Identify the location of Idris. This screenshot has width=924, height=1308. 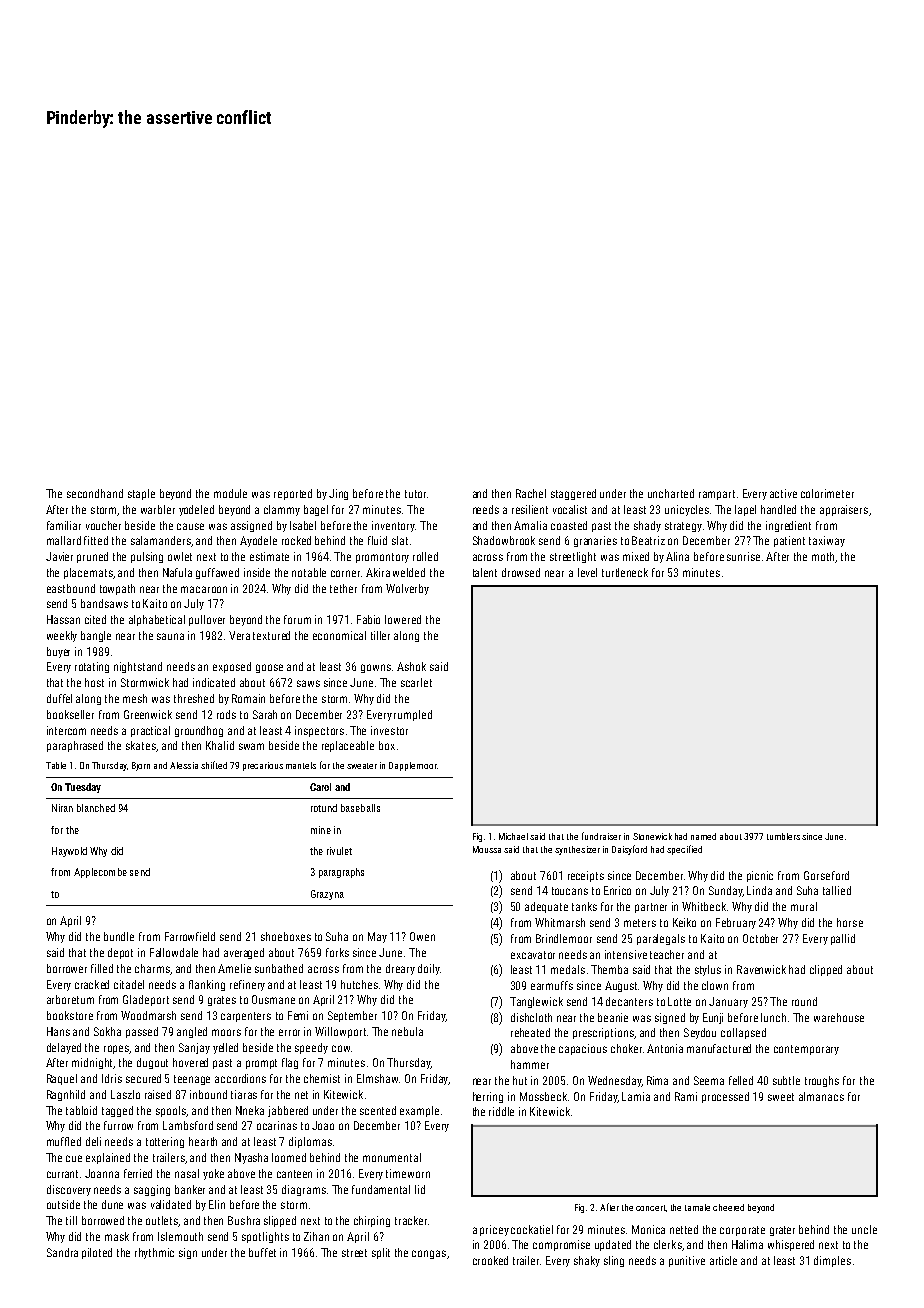
(112, 1078).
